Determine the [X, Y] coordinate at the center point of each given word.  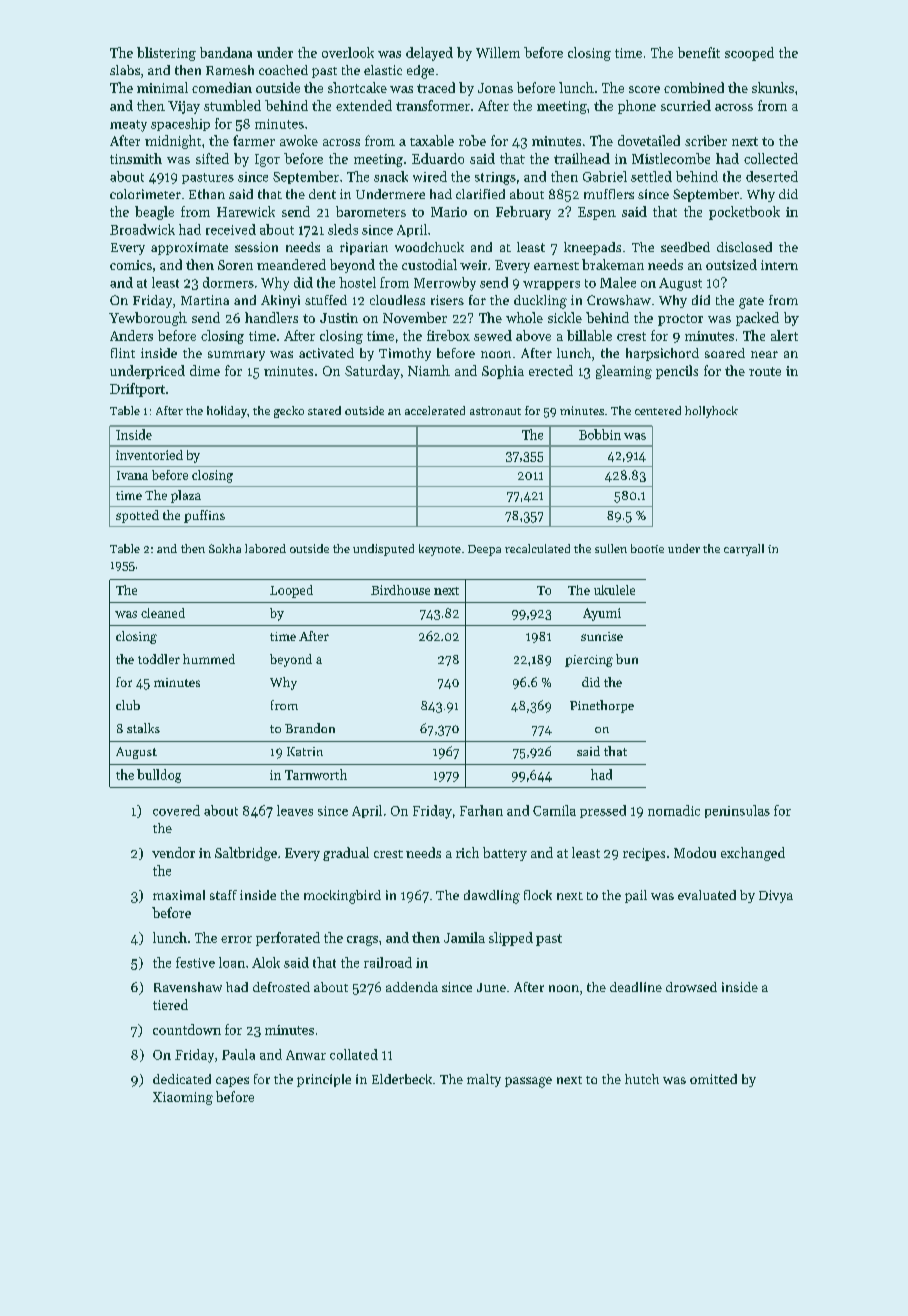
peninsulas [737, 811]
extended [364, 105]
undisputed [383, 550]
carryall [744, 550]
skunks [773, 87]
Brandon [310, 728]
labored [265, 548]
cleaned [163, 613]
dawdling [492, 897]
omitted [713, 1079]
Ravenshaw [188, 987]
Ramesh [230, 70]
